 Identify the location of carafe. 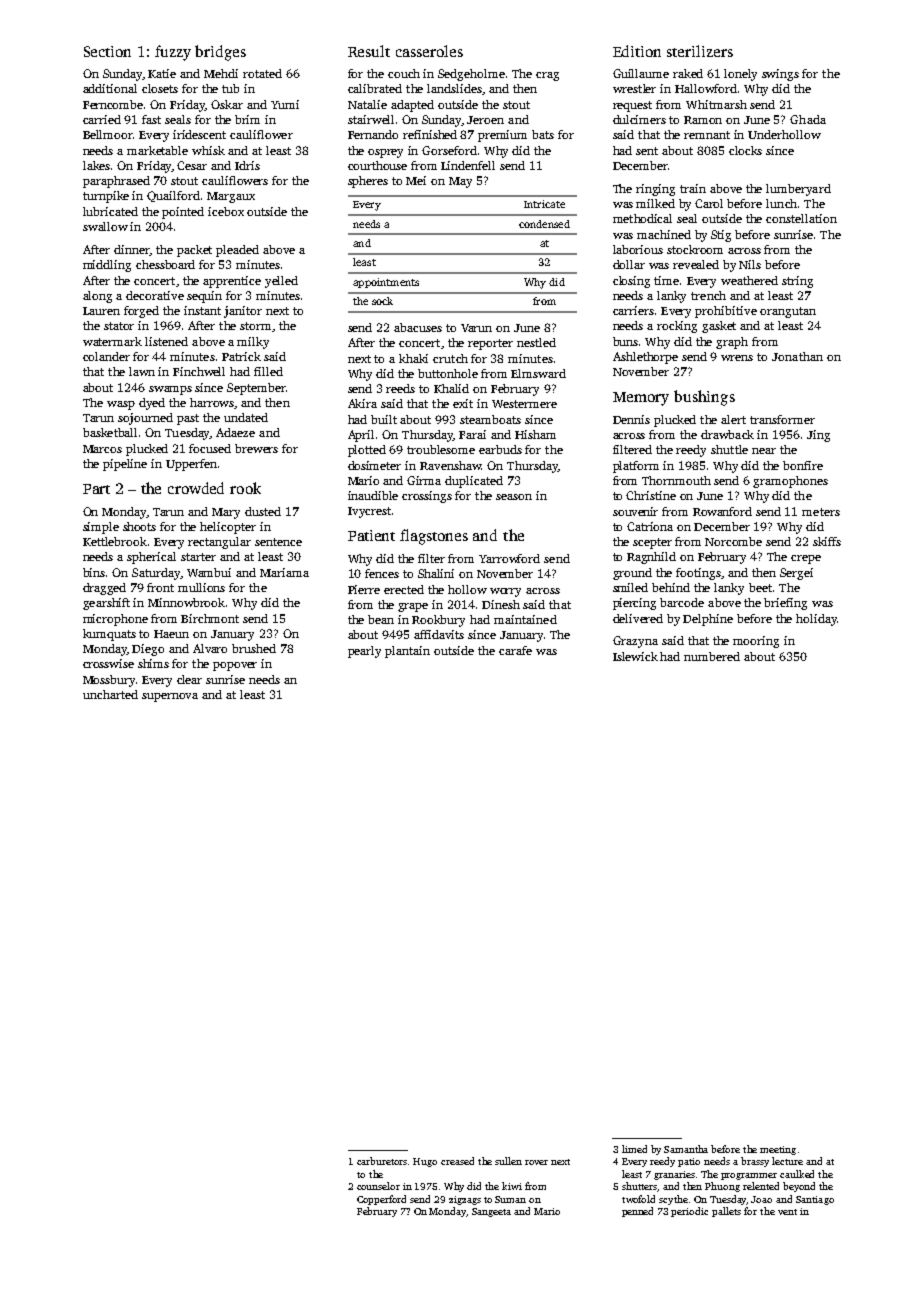
(515, 650).
